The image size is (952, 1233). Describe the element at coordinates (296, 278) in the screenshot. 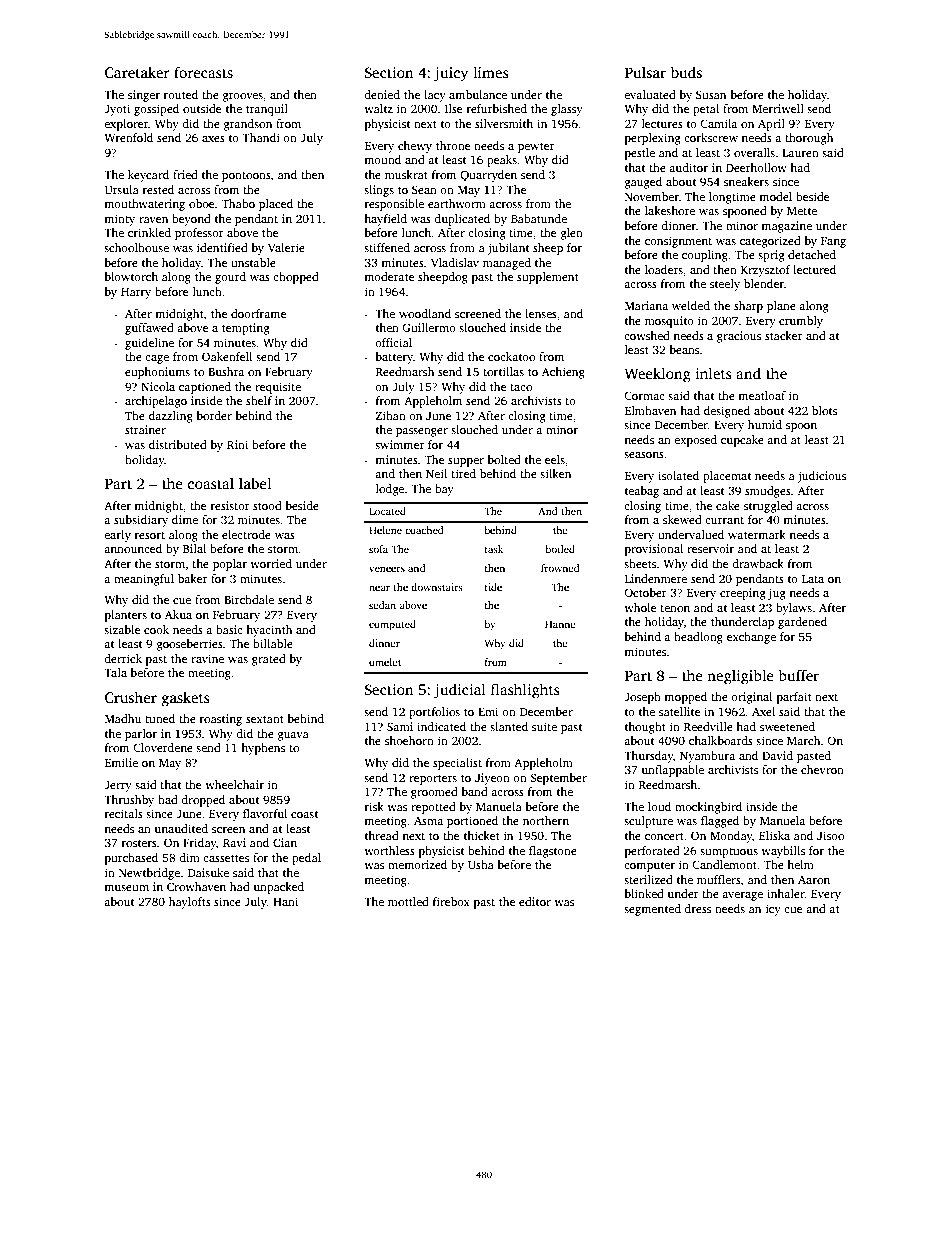

I see `chopped` at that location.
